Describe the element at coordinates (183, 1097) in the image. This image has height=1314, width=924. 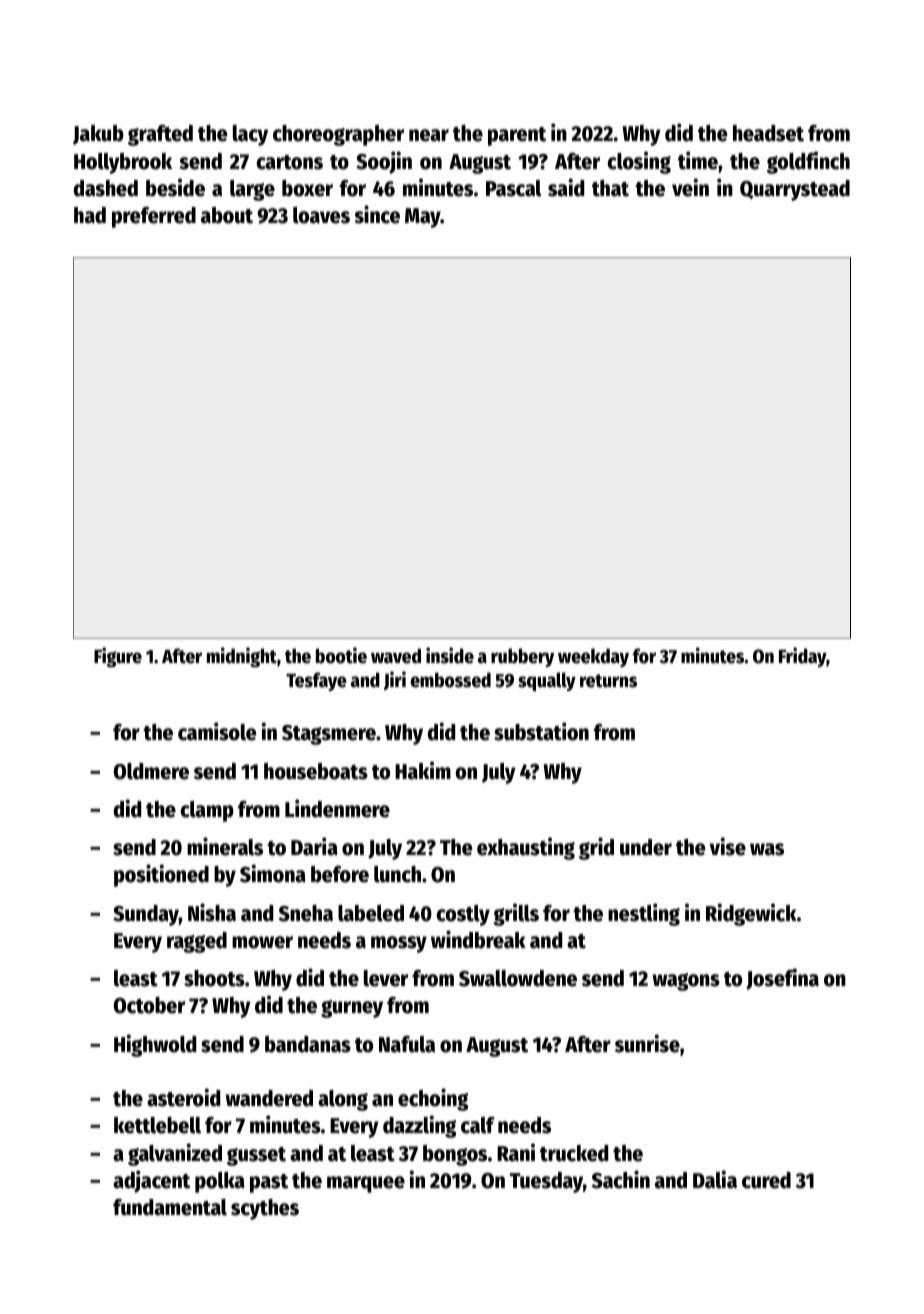
I see `asteroid` at that location.
